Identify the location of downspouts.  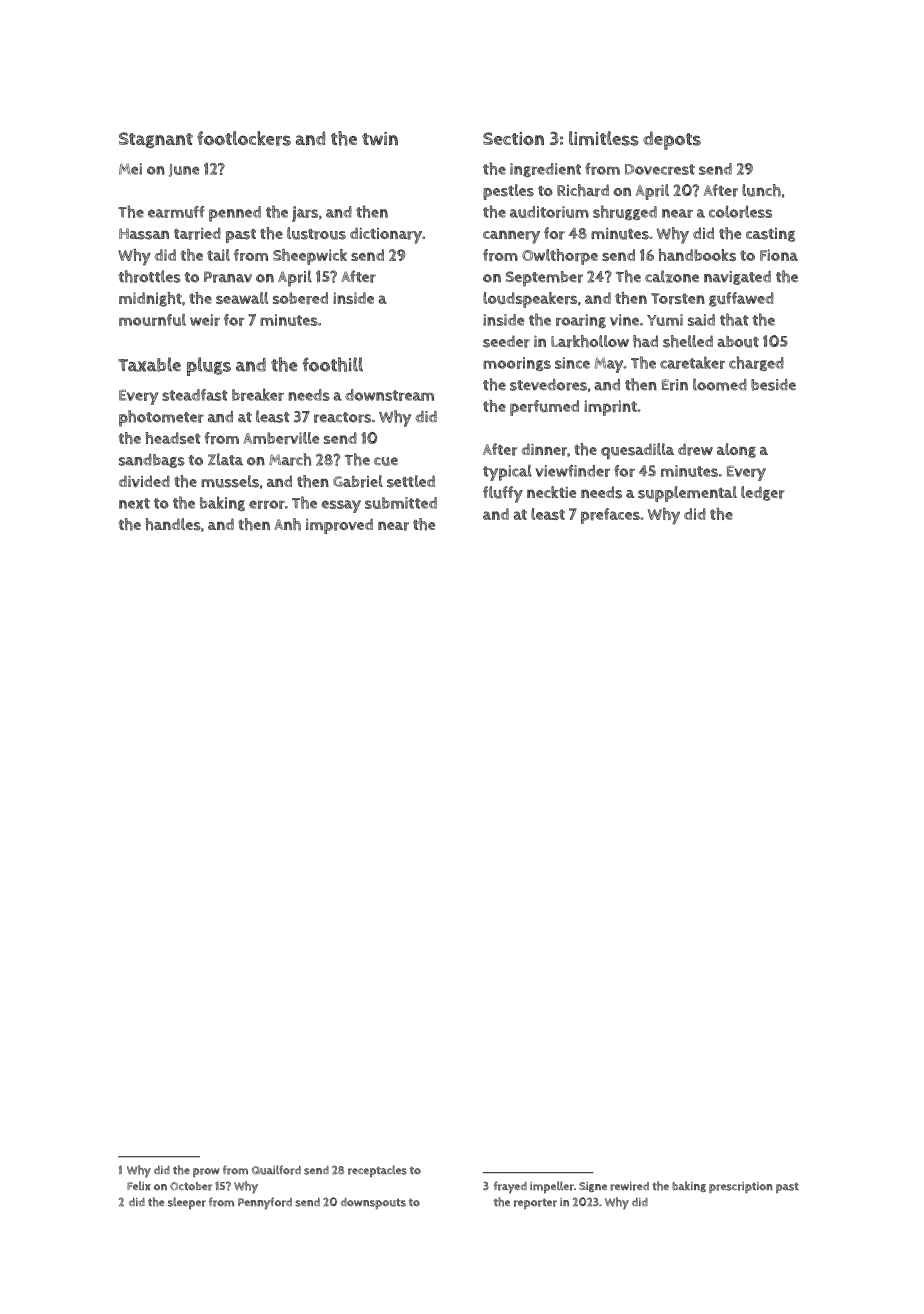
(373, 1203).
